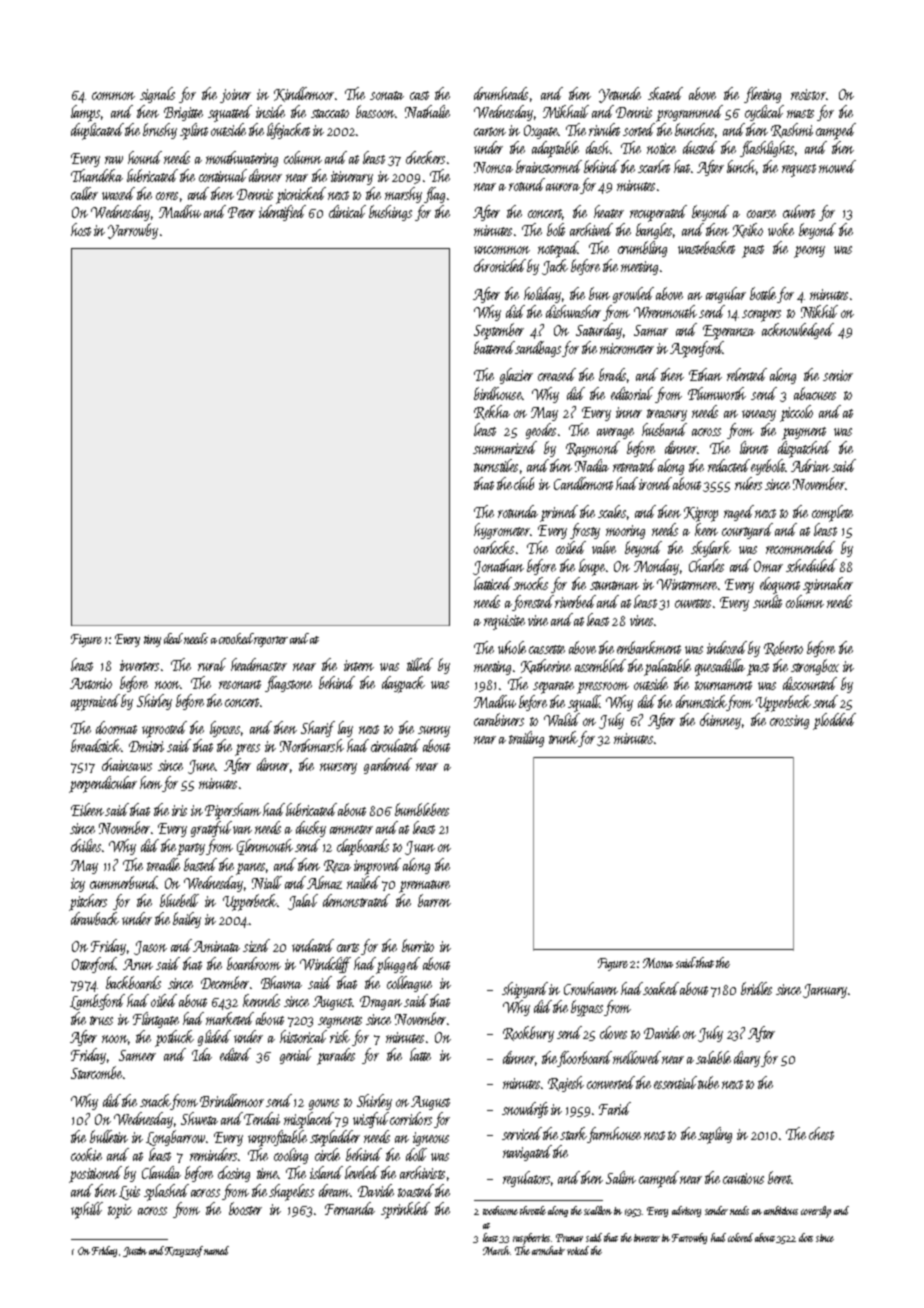  What do you see at coordinates (808, 94) in the image?
I see `resistor` at bounding box center [808, 94].
